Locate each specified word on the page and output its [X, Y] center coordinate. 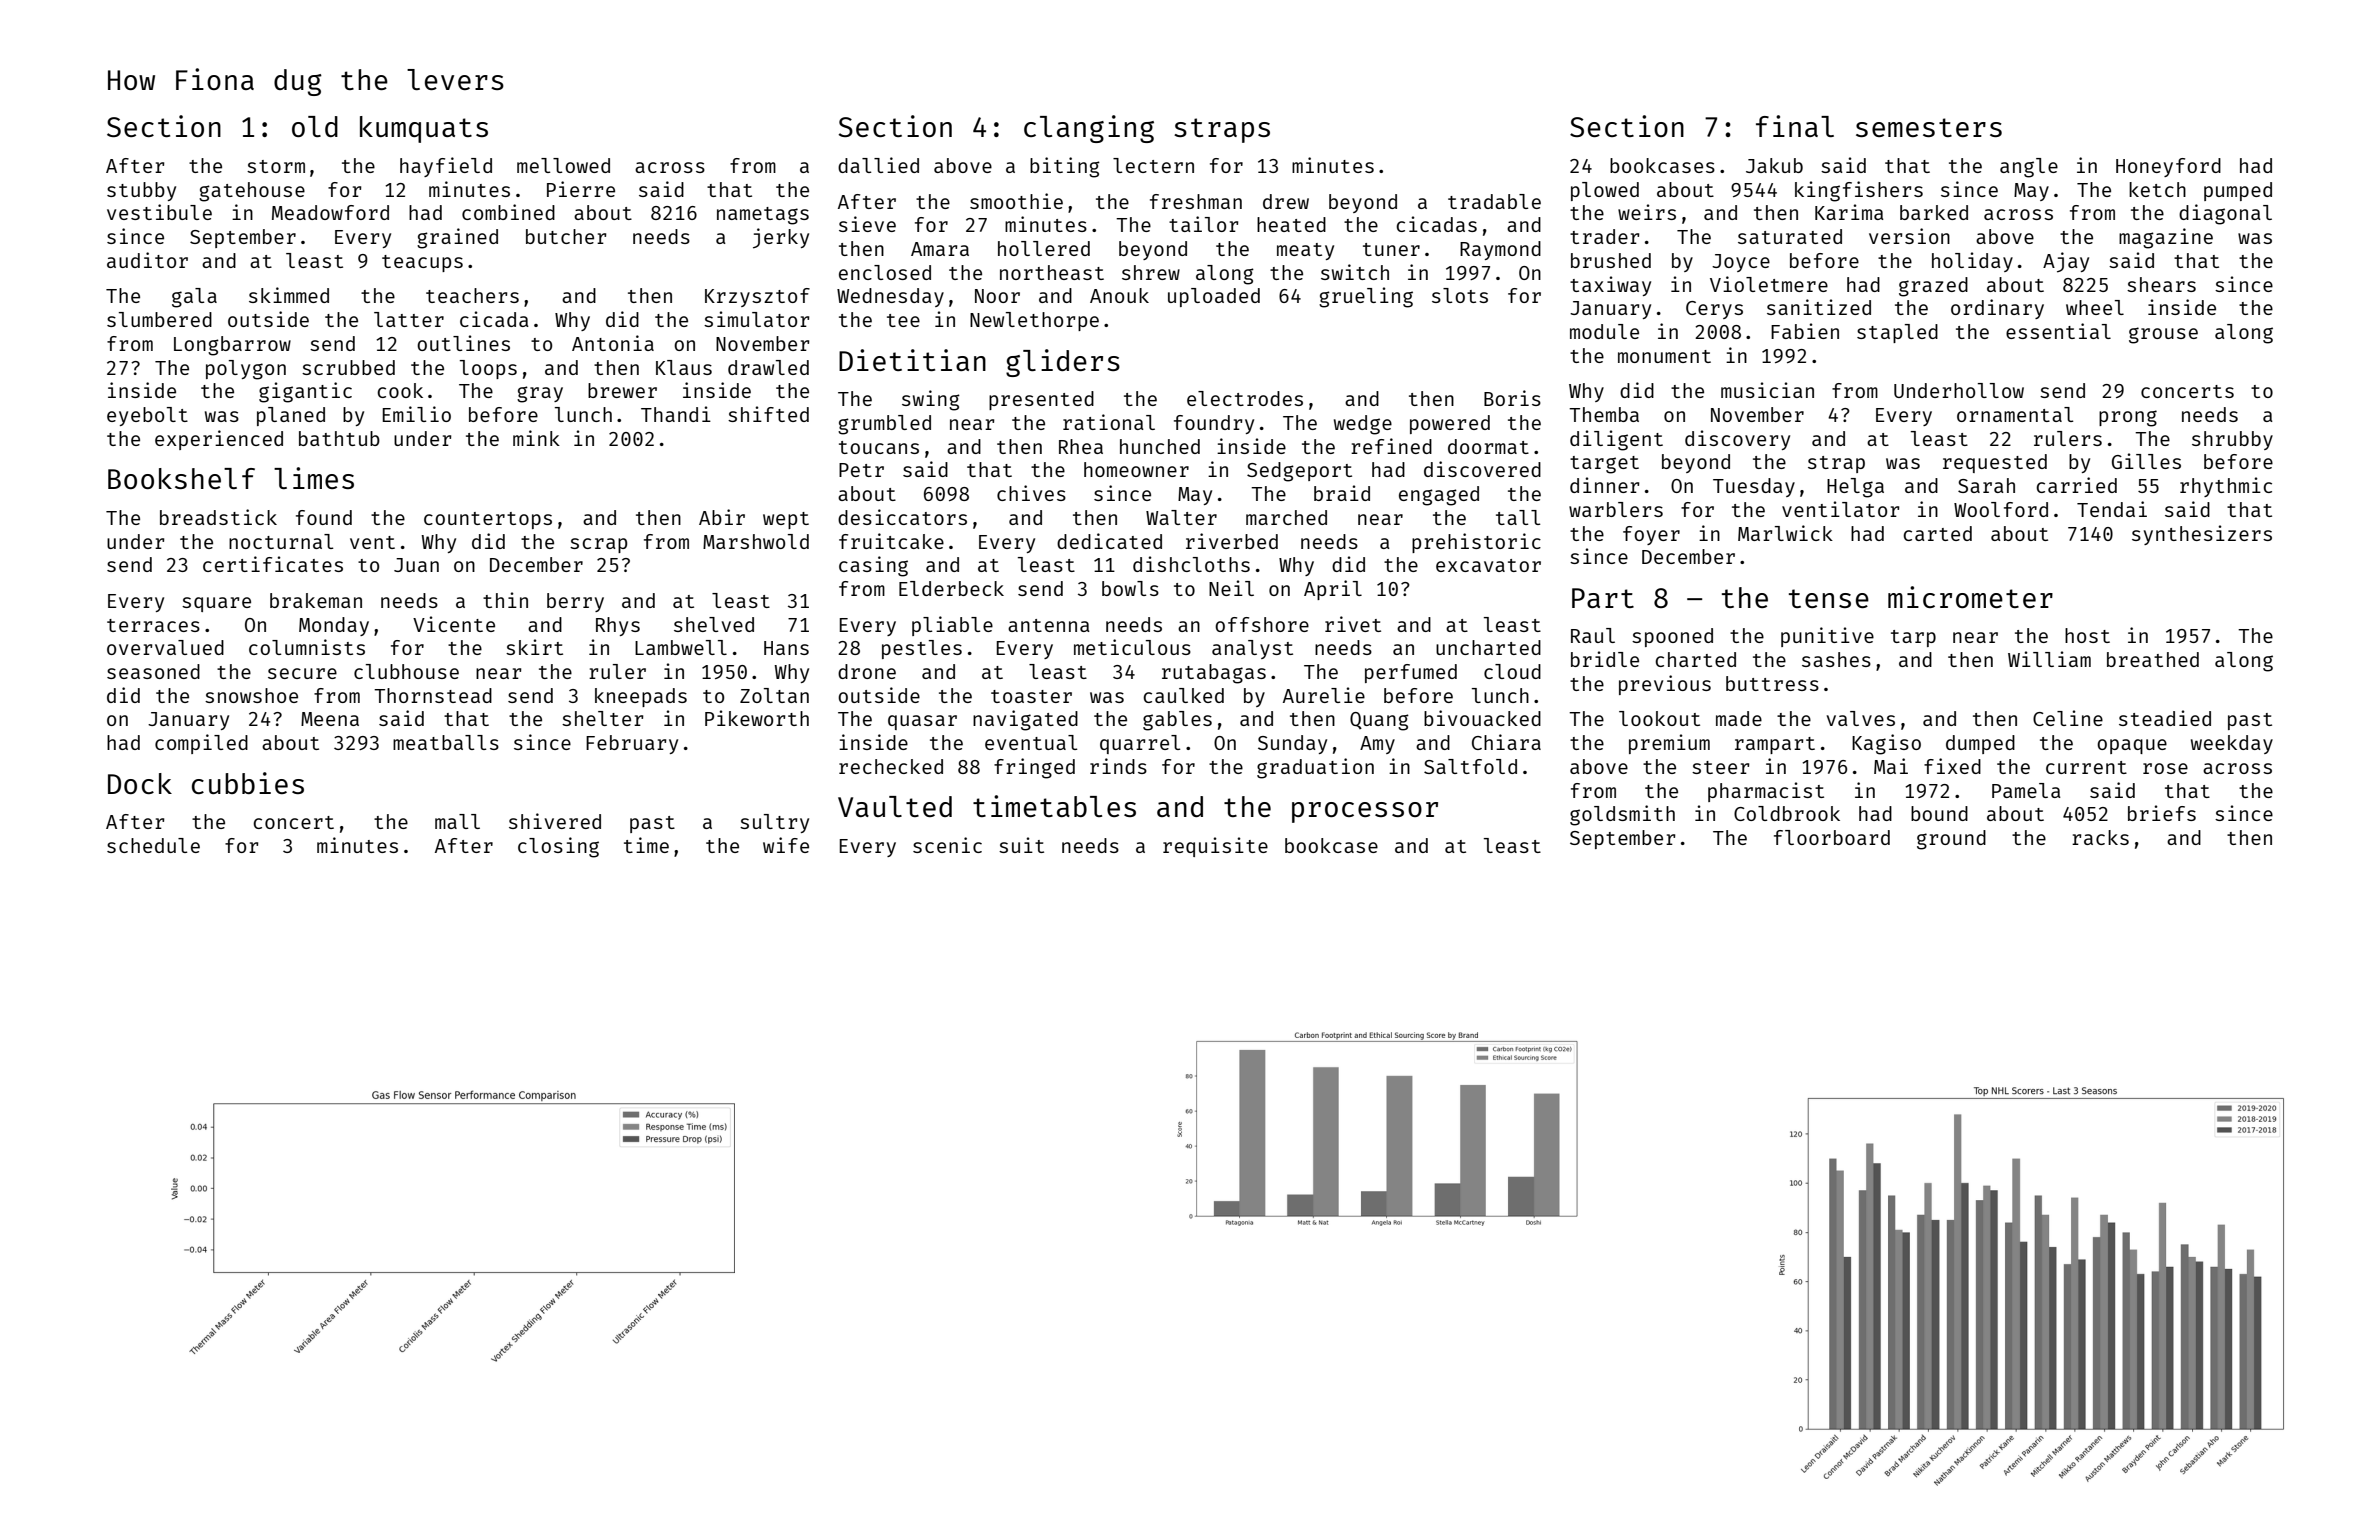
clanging [1089, 129]
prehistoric [1476, 543]
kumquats [424, 129]
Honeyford [2168, 167]
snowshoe [251, 695]
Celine [2068, 718]
